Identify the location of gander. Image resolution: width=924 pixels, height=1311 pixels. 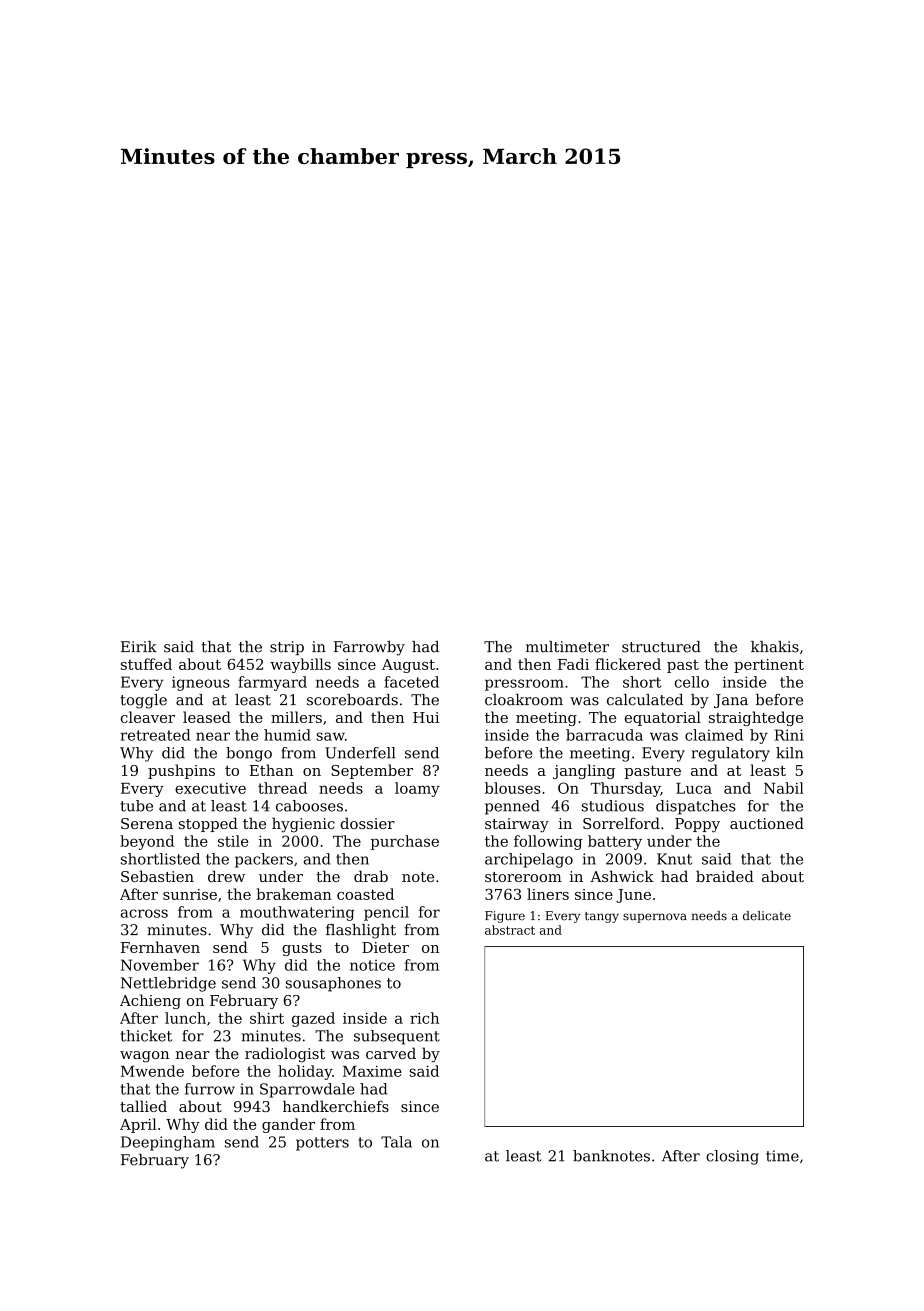
(288, 1125).
